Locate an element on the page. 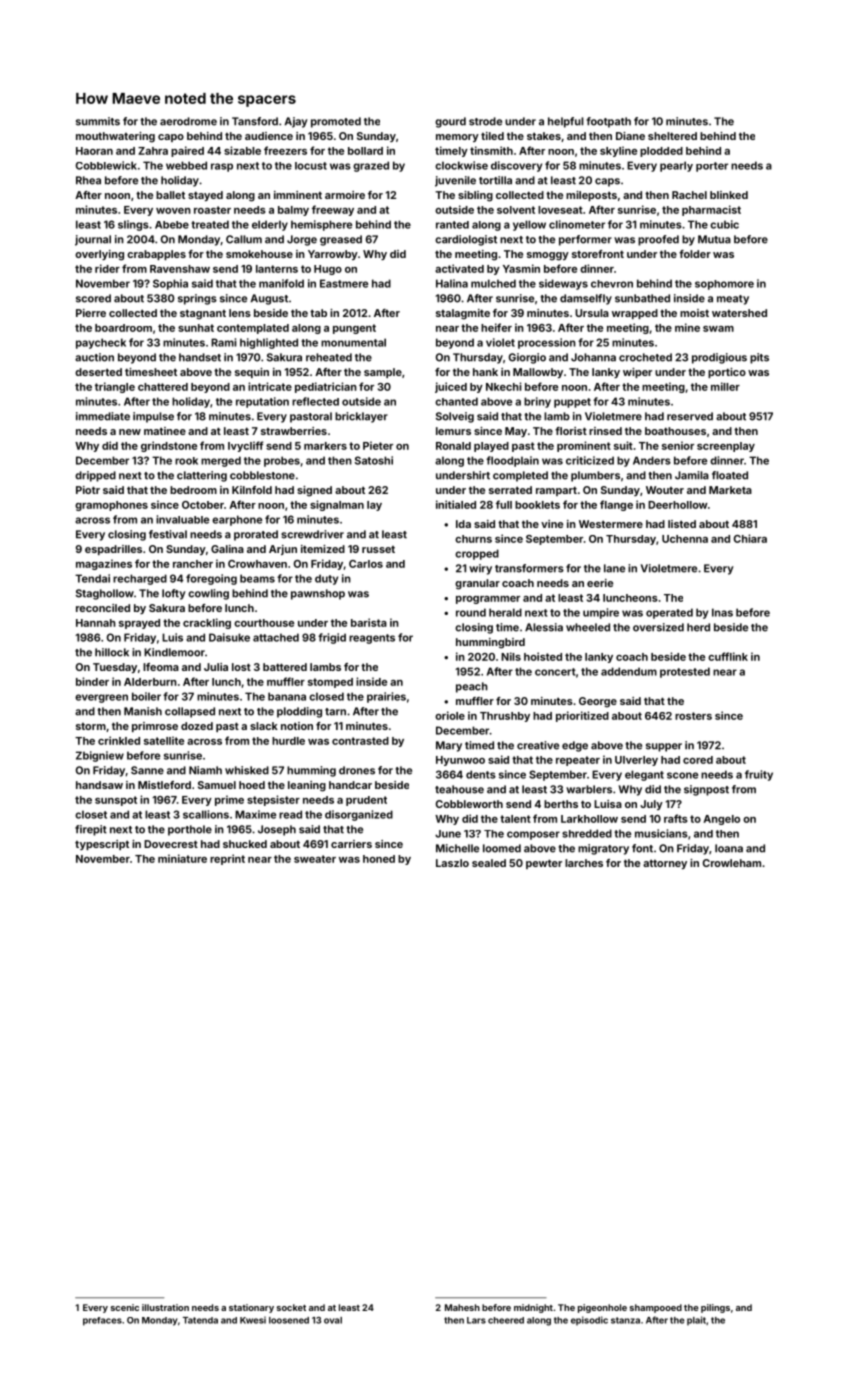 This page has width=849, height=1400. concert is located at coordinates (555, 672).
